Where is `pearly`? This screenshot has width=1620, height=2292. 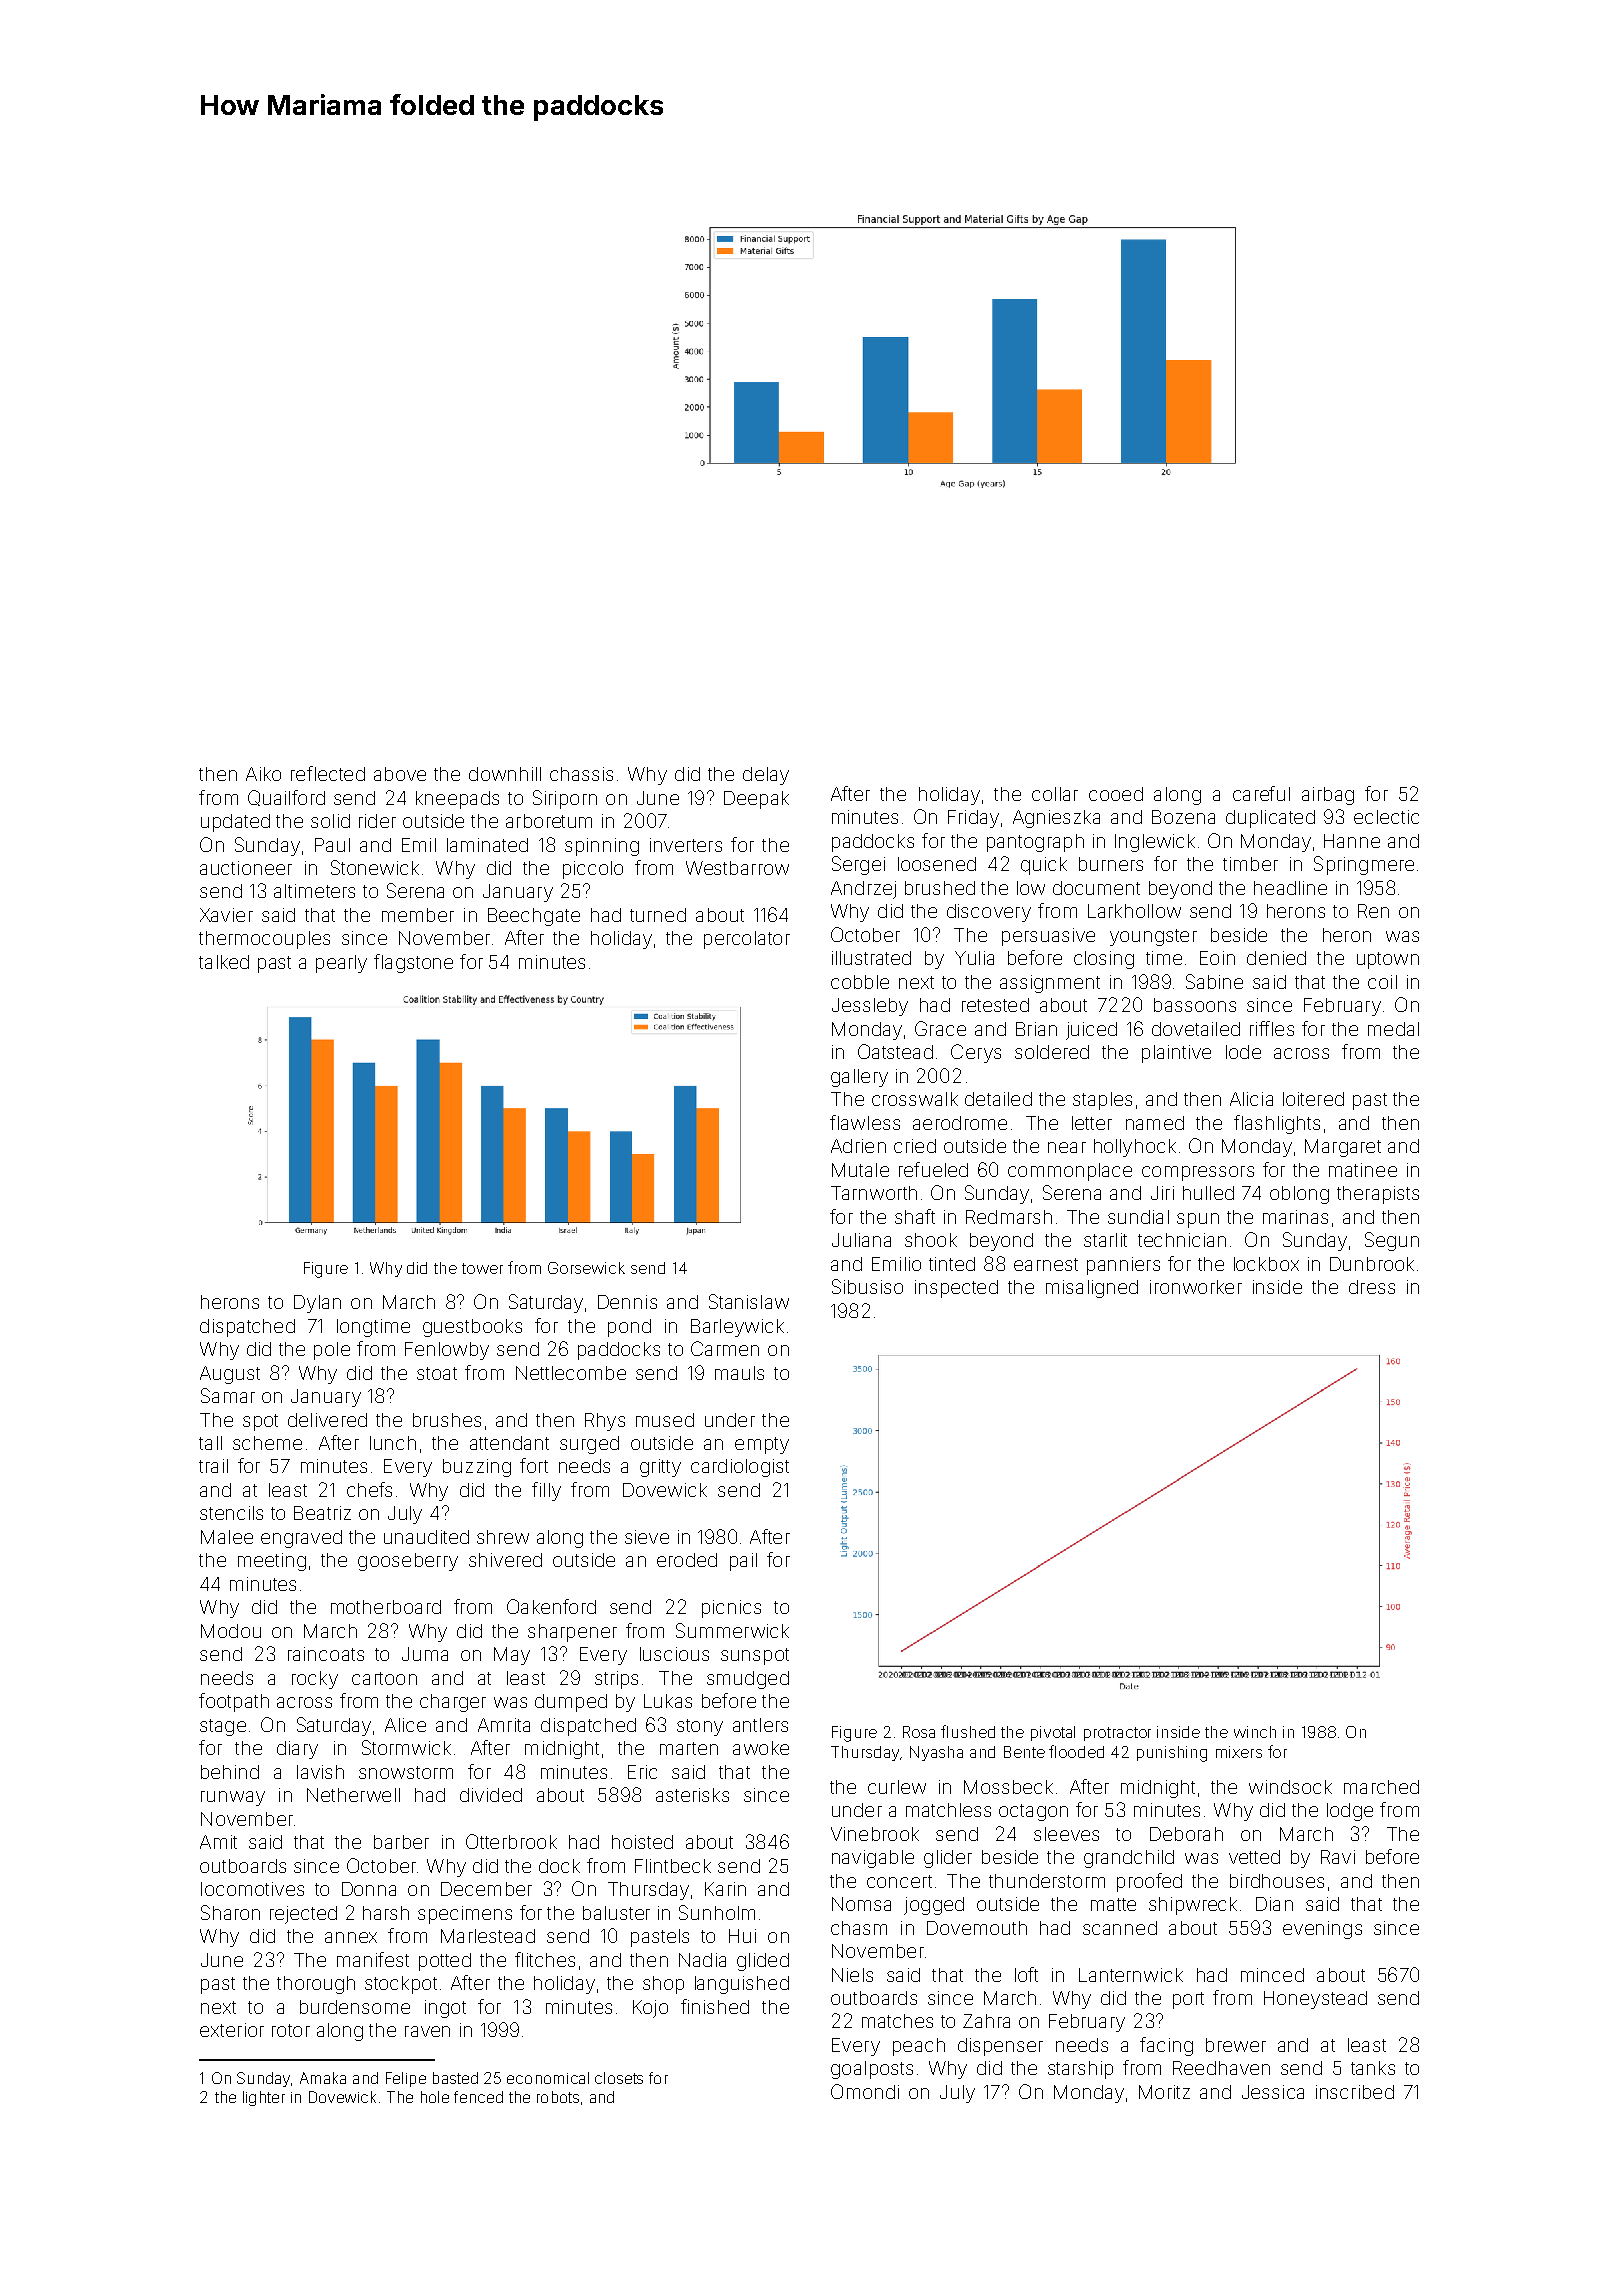
pearly is located at coordinates (341, 964).
